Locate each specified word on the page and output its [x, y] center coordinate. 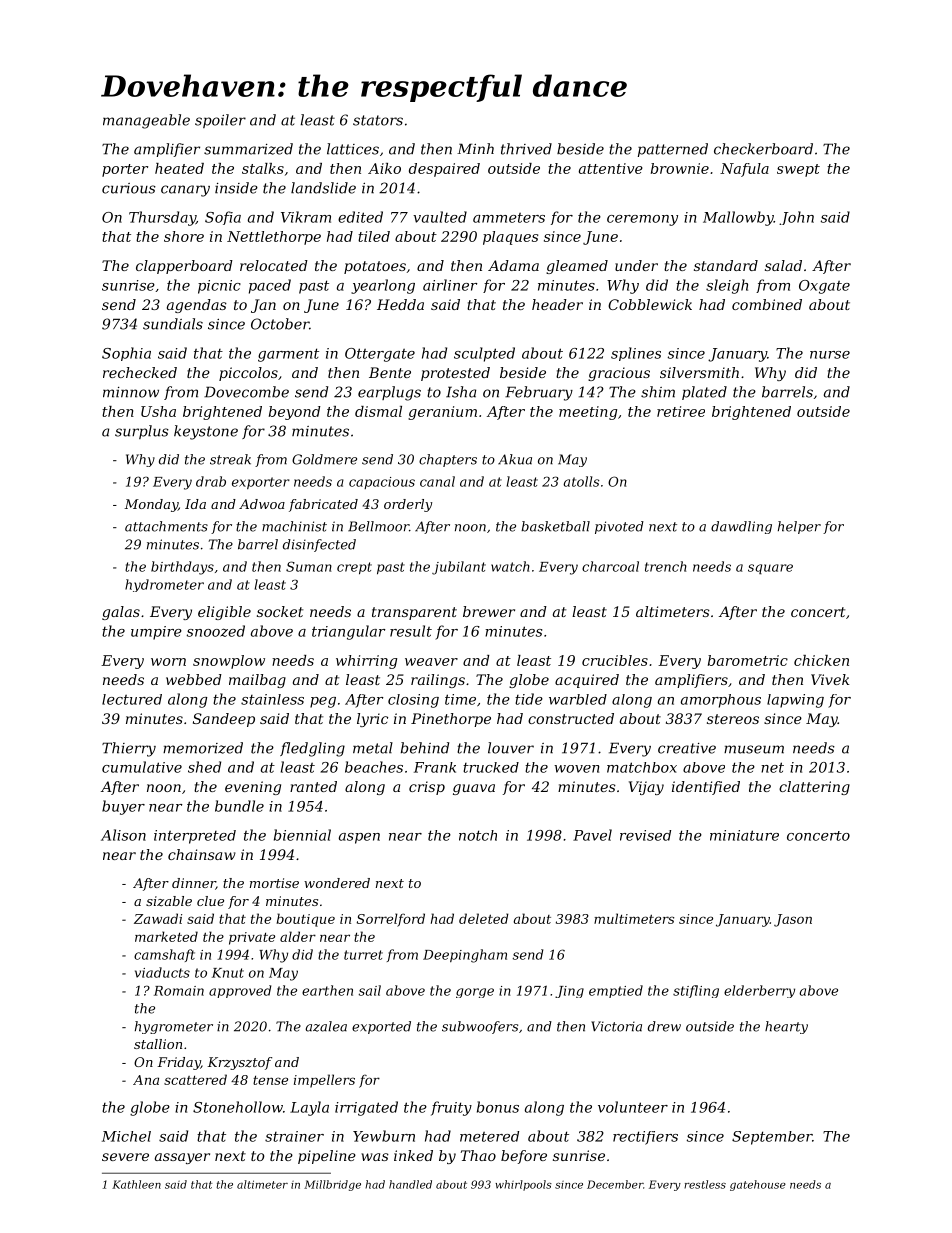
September [772, 1138]
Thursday [162, 218]
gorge [475, 993]
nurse [830, 355]
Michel [126, 1136]
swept [798, 170]
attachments [166, 526]
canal [437, 481]
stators [378, 120]
